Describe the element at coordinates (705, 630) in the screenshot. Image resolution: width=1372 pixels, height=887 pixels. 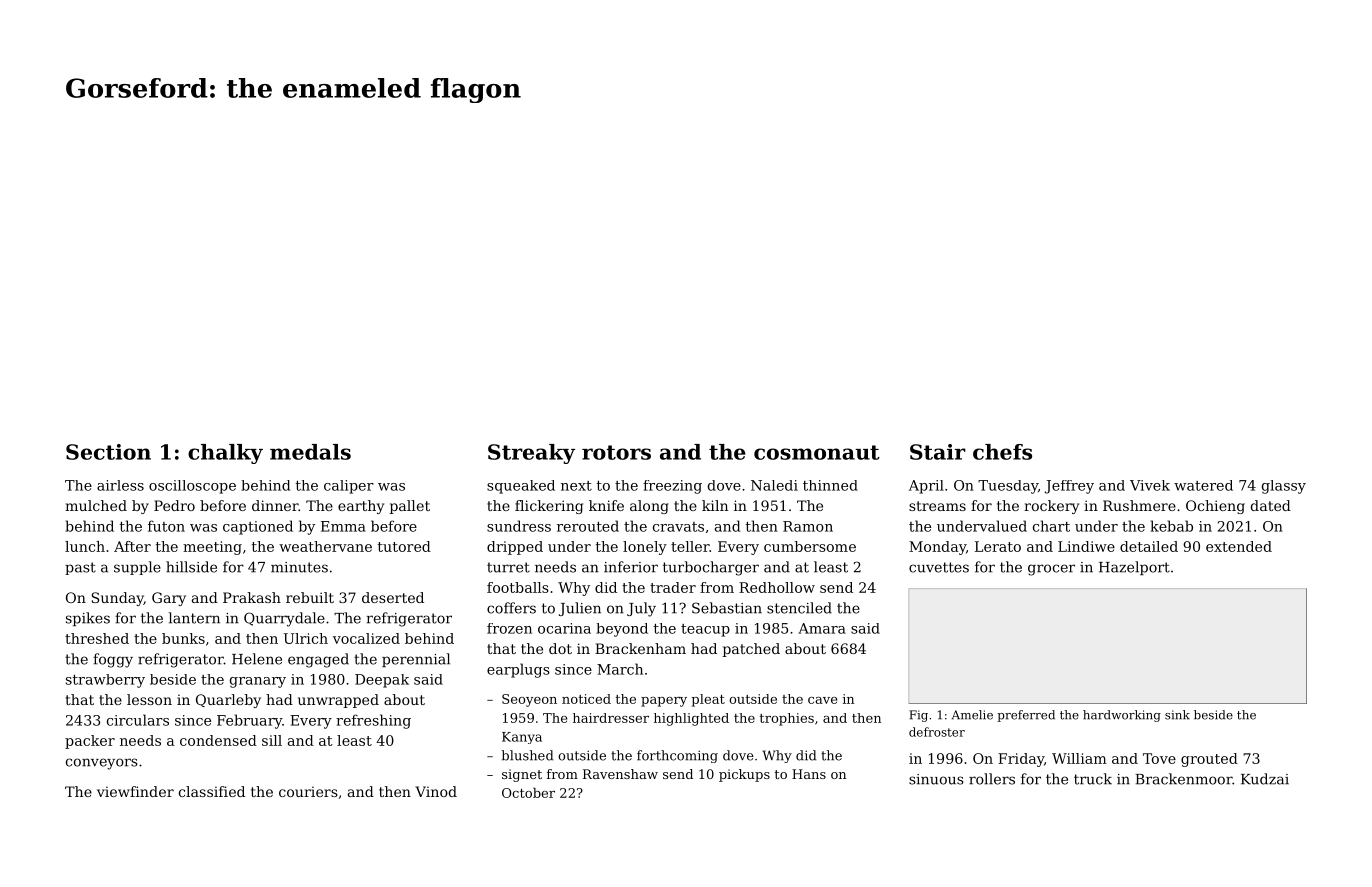
I see `teacup` at that location.
